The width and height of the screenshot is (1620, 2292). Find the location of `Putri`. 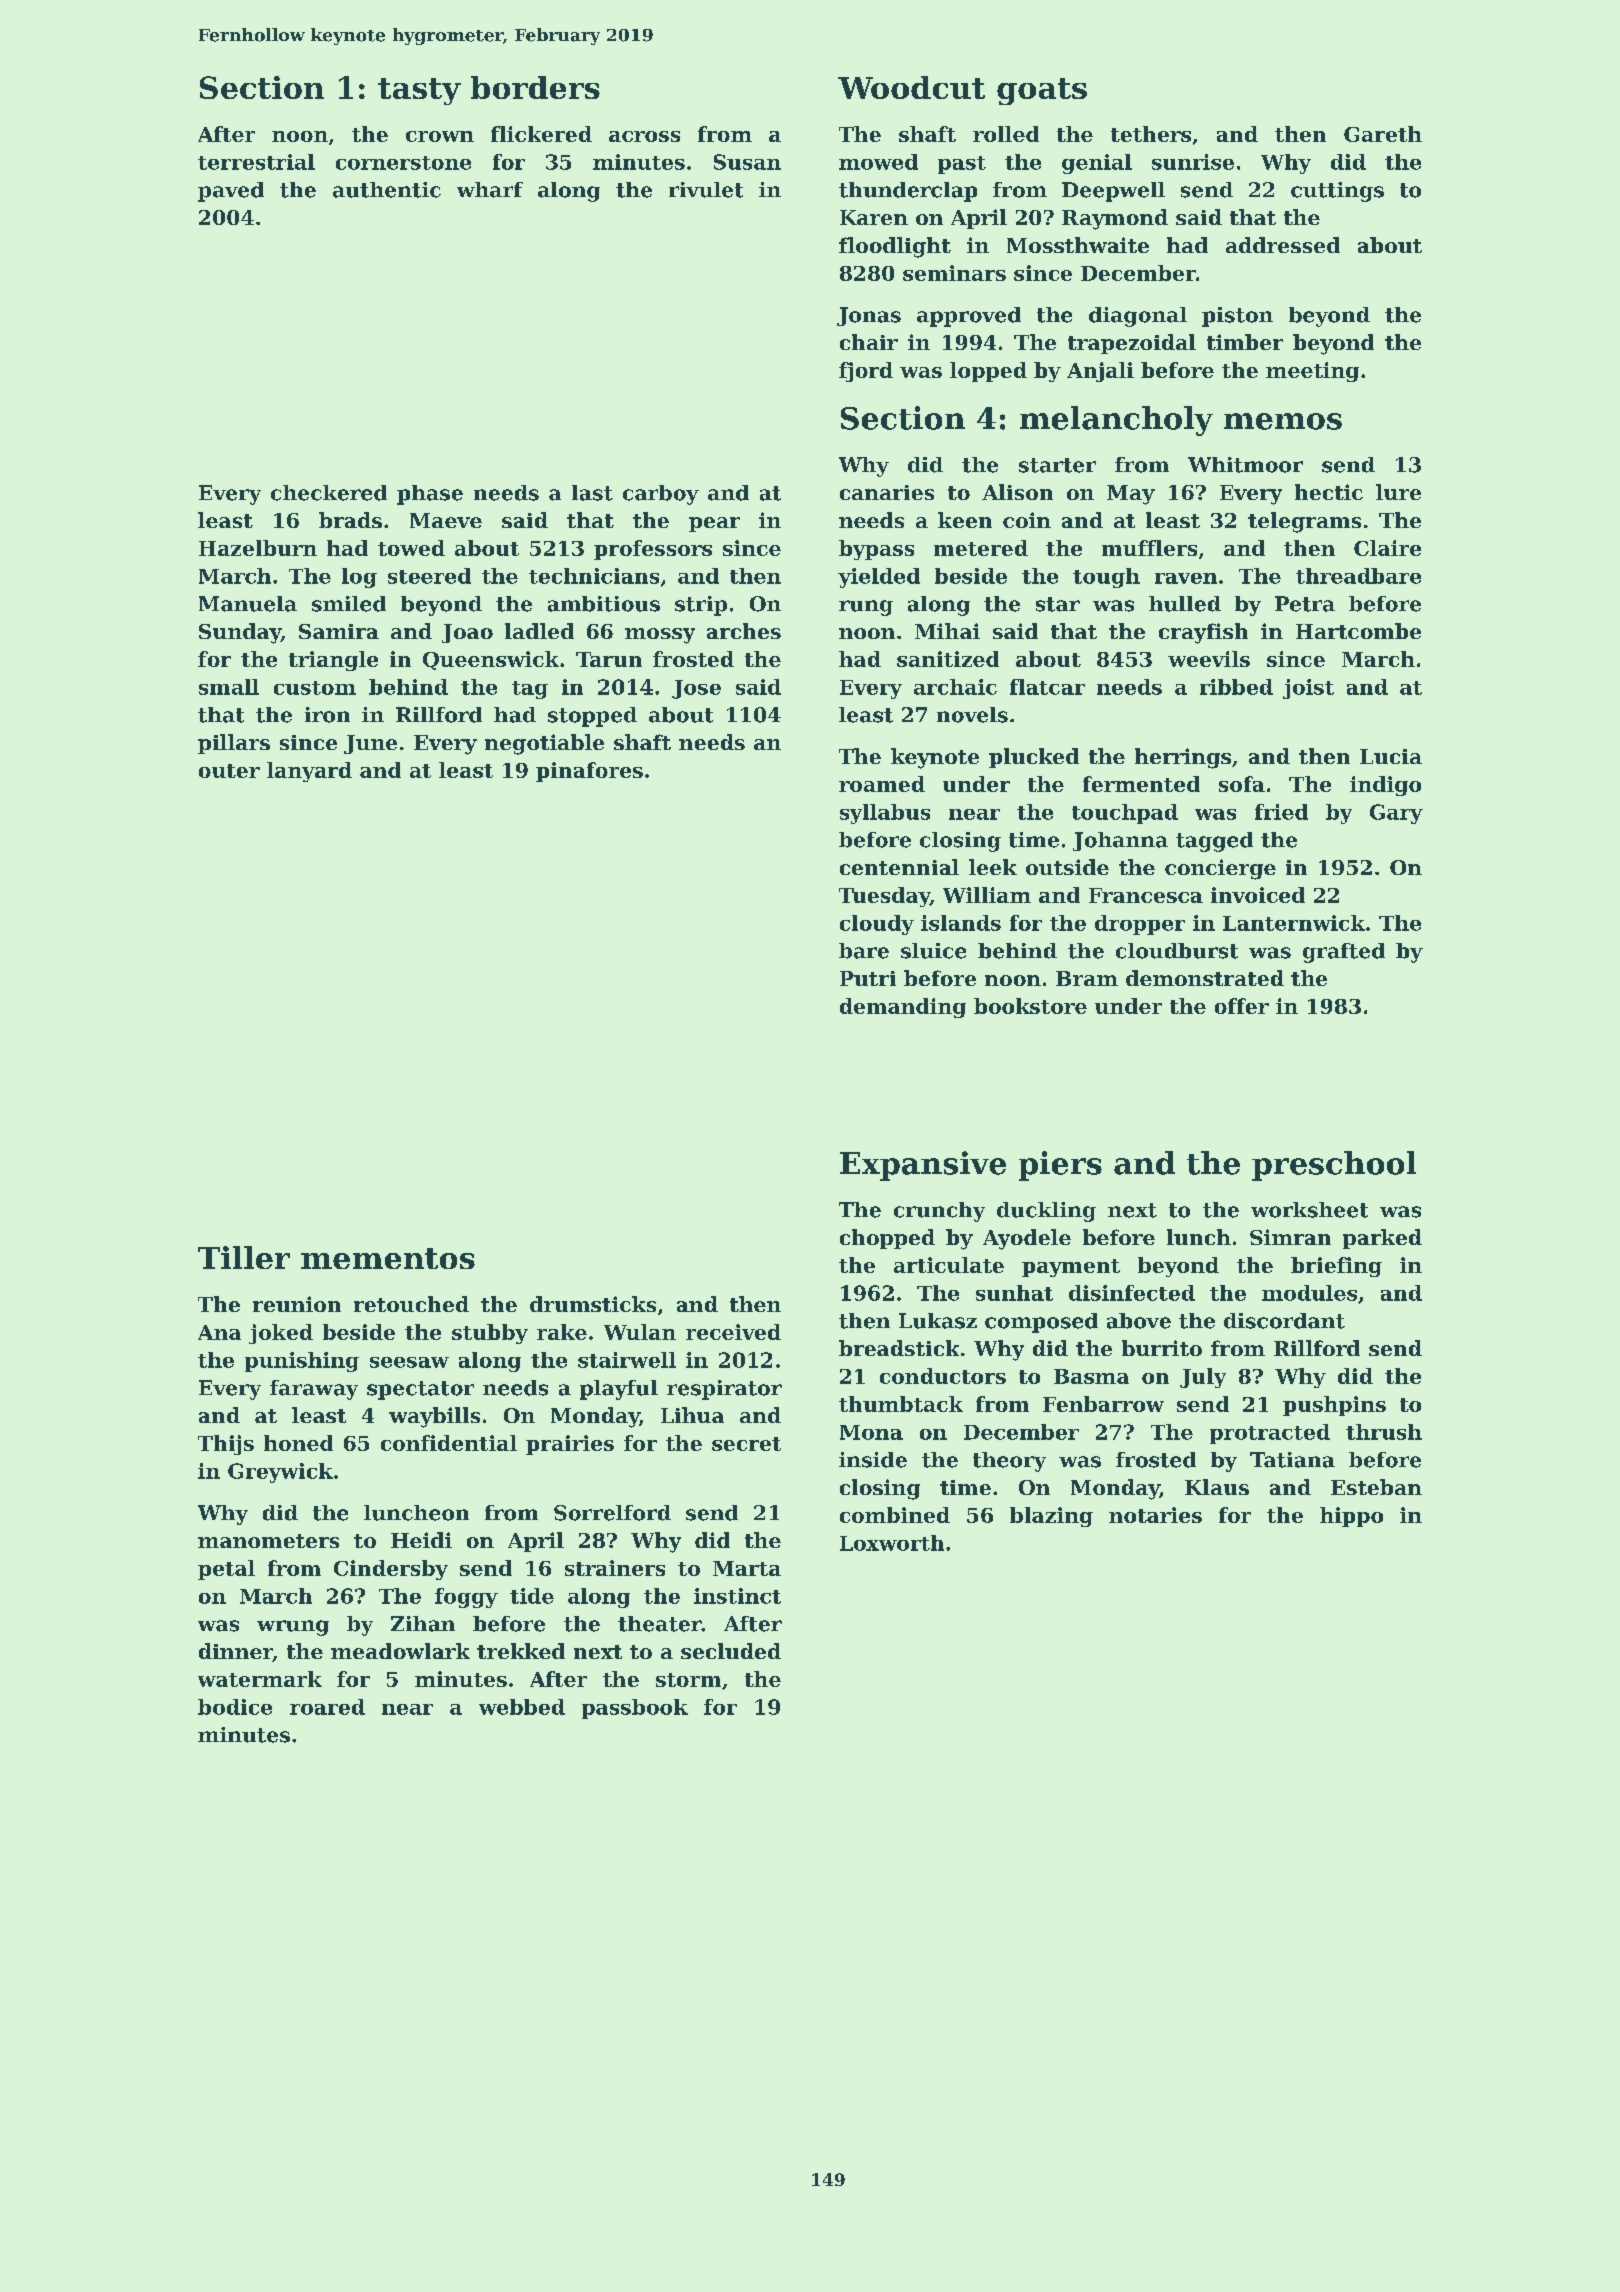

Putri is located at coordinates (868, 978).
